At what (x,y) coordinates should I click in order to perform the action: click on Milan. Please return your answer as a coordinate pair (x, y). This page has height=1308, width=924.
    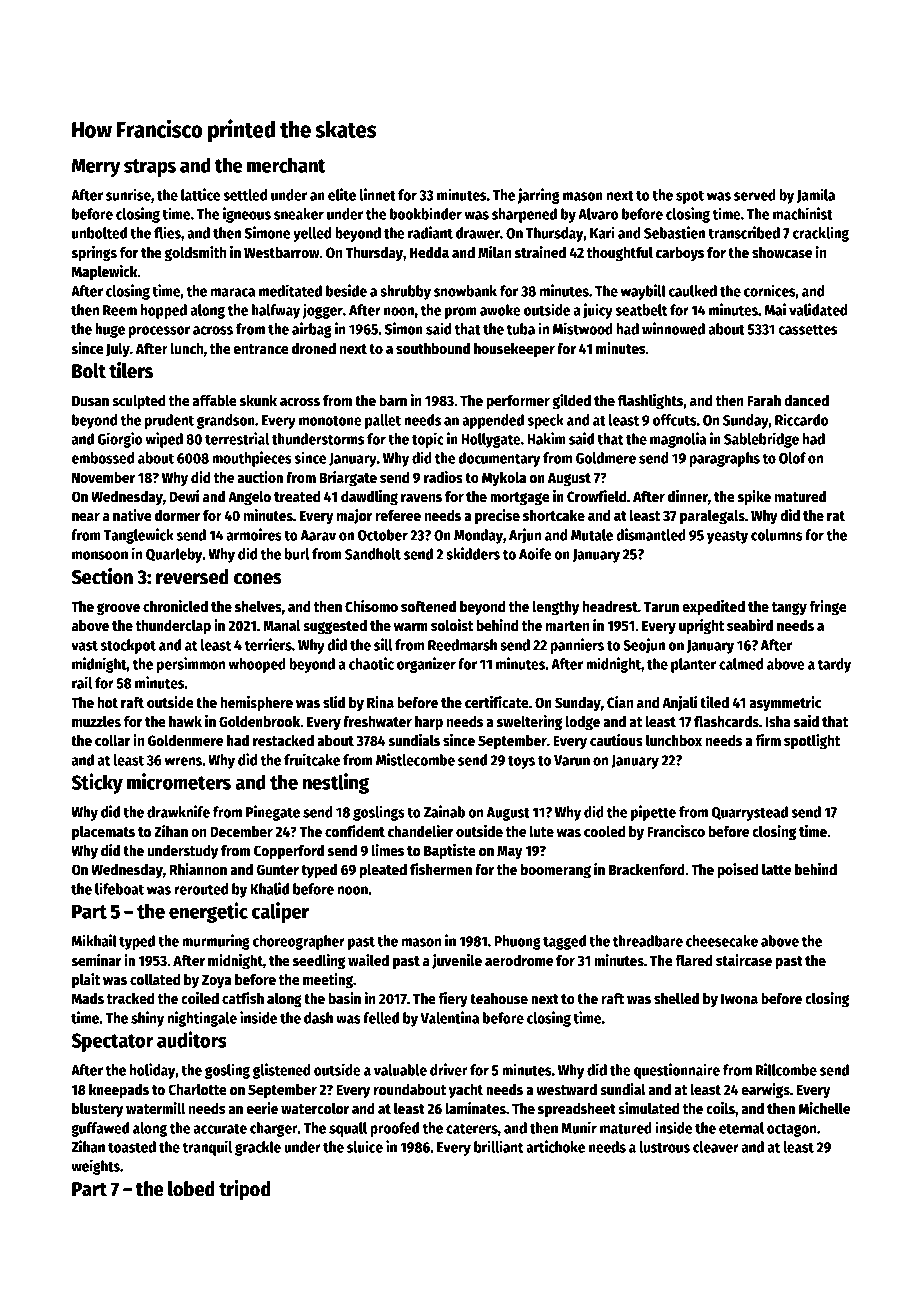
    Looking at the image, I should click on (494, 252).
